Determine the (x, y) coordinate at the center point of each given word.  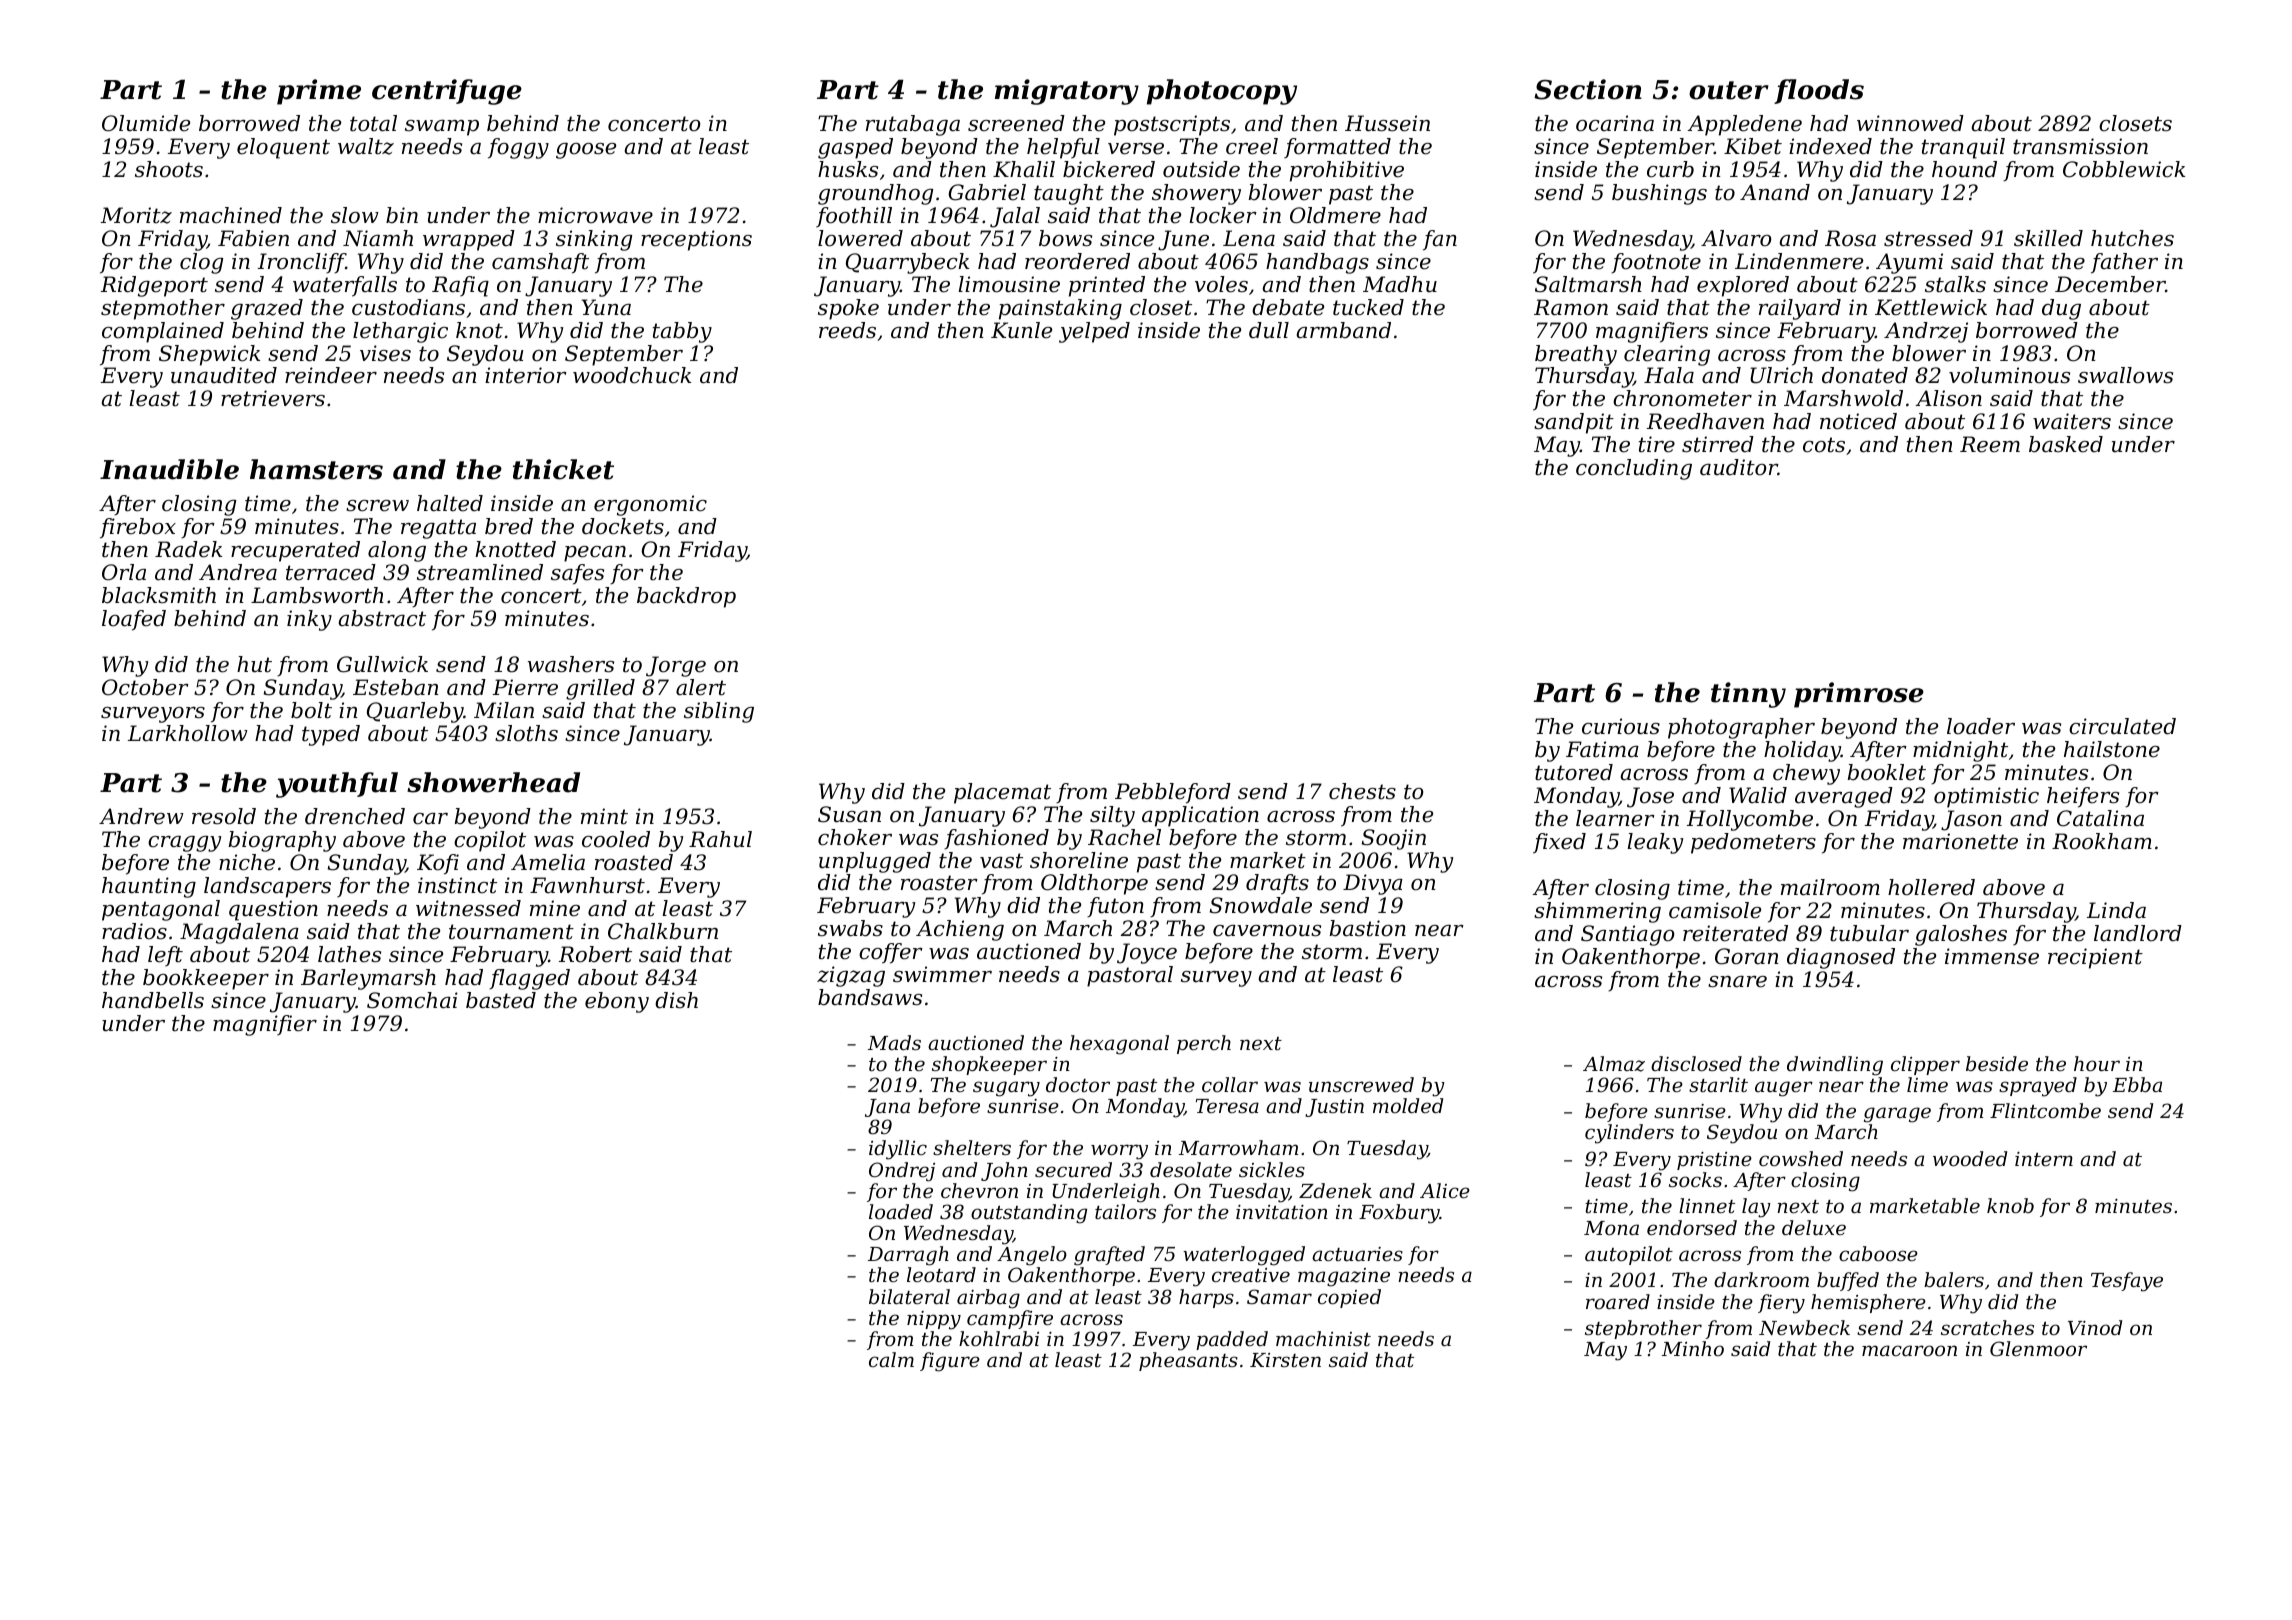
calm (891, 1359)
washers (571, 664)
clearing (1667, 355)
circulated (2122, 726)
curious (1621, 726)
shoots (169, 169)
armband (1344, 330)
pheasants (1188, 1361)
